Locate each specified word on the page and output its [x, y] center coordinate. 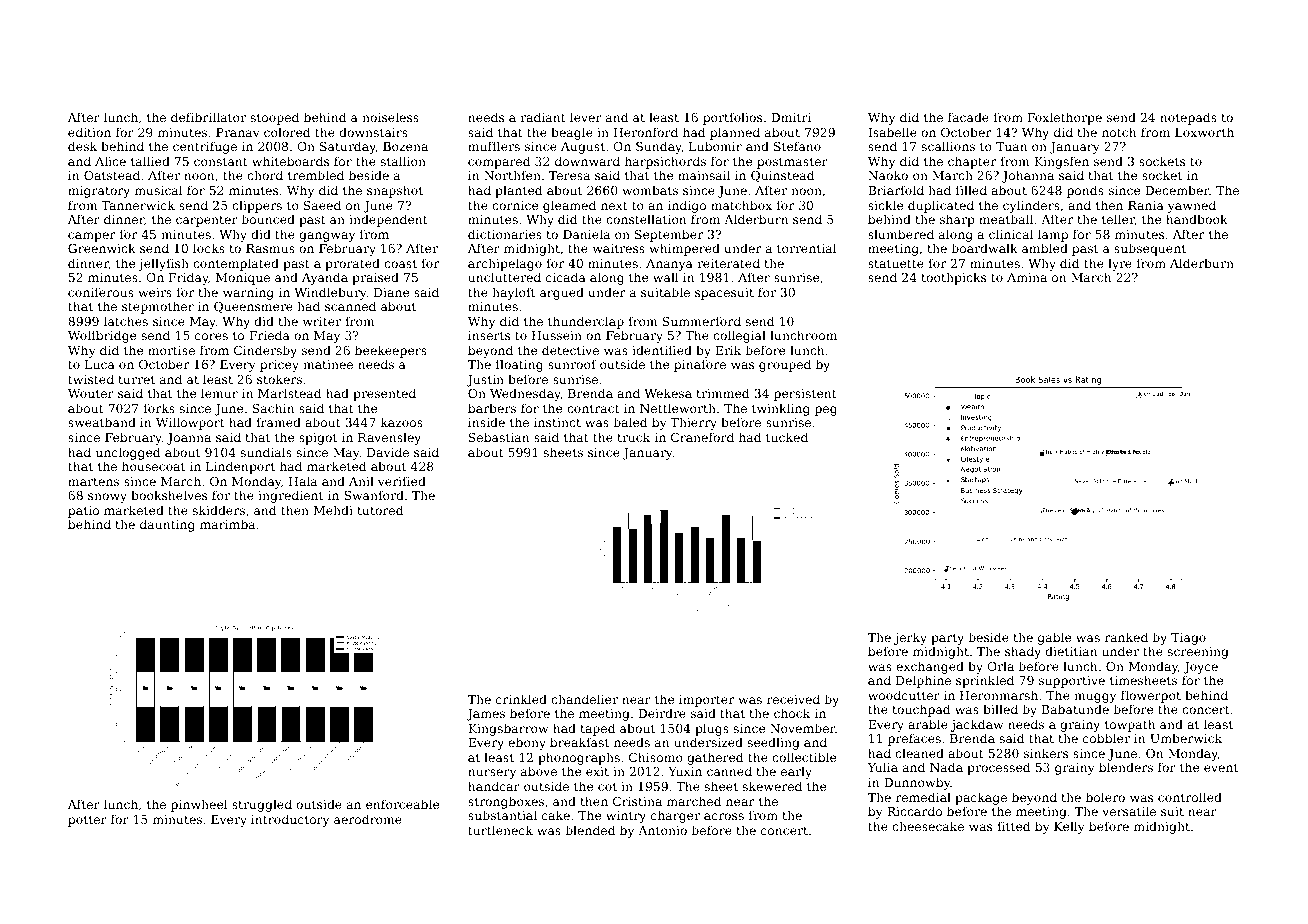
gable [1054, 638]
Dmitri [791, 117]
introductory [290, 820]
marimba [227, 524]
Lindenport [240, 467]
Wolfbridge [102, 336]
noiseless [390, 117]
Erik [728, 350]
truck [633, 437]
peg [826, 411]
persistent [805, 395]
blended [590, 830]
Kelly [1069, 827]
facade [968, 117]
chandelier [584, 699]
